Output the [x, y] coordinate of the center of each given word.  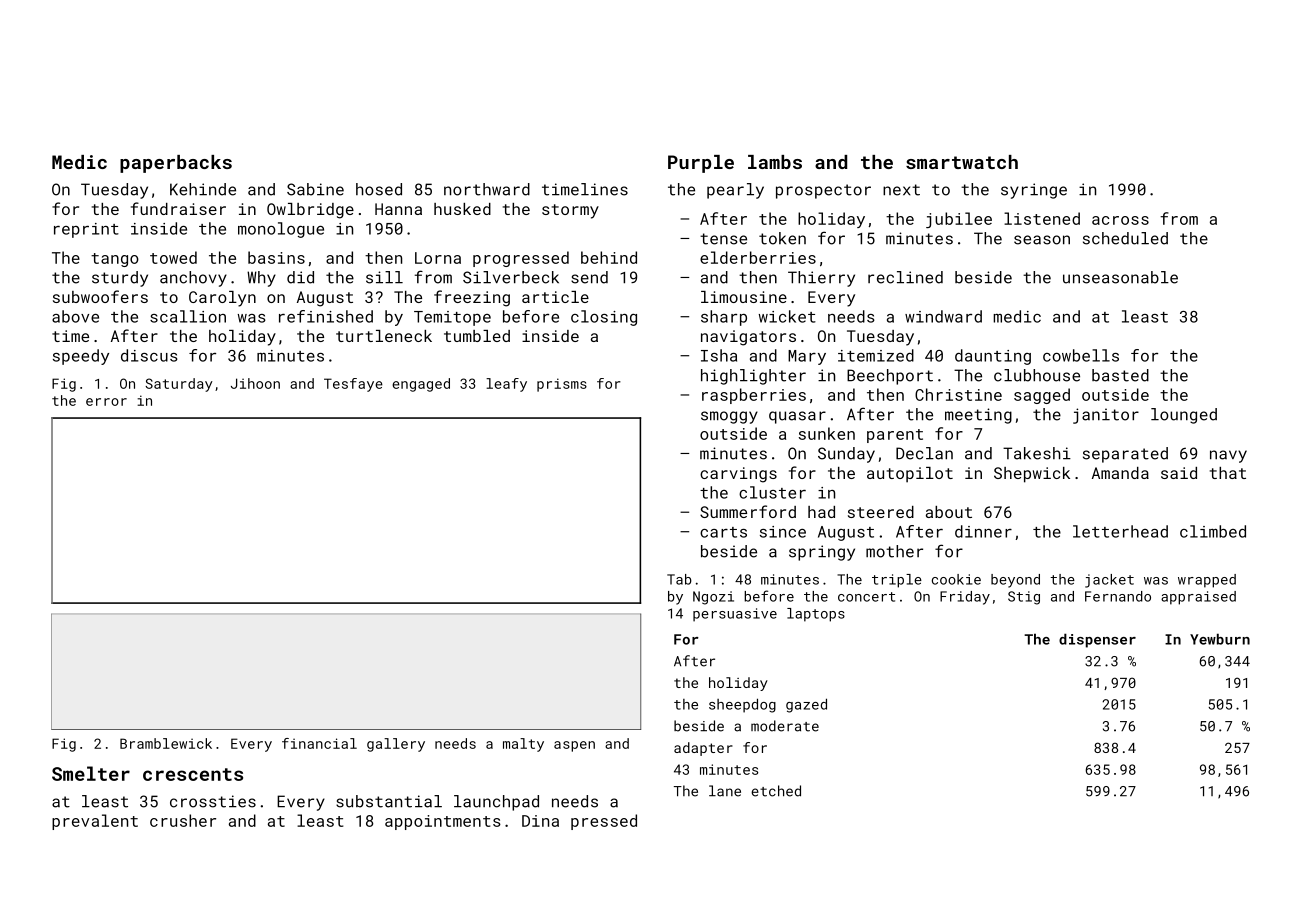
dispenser [1097, 640]
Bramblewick [166, 743]
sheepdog [742, 705]
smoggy [729, 417]
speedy [81, 357]
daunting [993, 357]
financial [319, 743]
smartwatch [962, 162]
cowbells [1081, 355]
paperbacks [176, 164]
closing [604, 318]
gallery [396, 745]
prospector [823, 191]
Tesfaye [353, 385]
